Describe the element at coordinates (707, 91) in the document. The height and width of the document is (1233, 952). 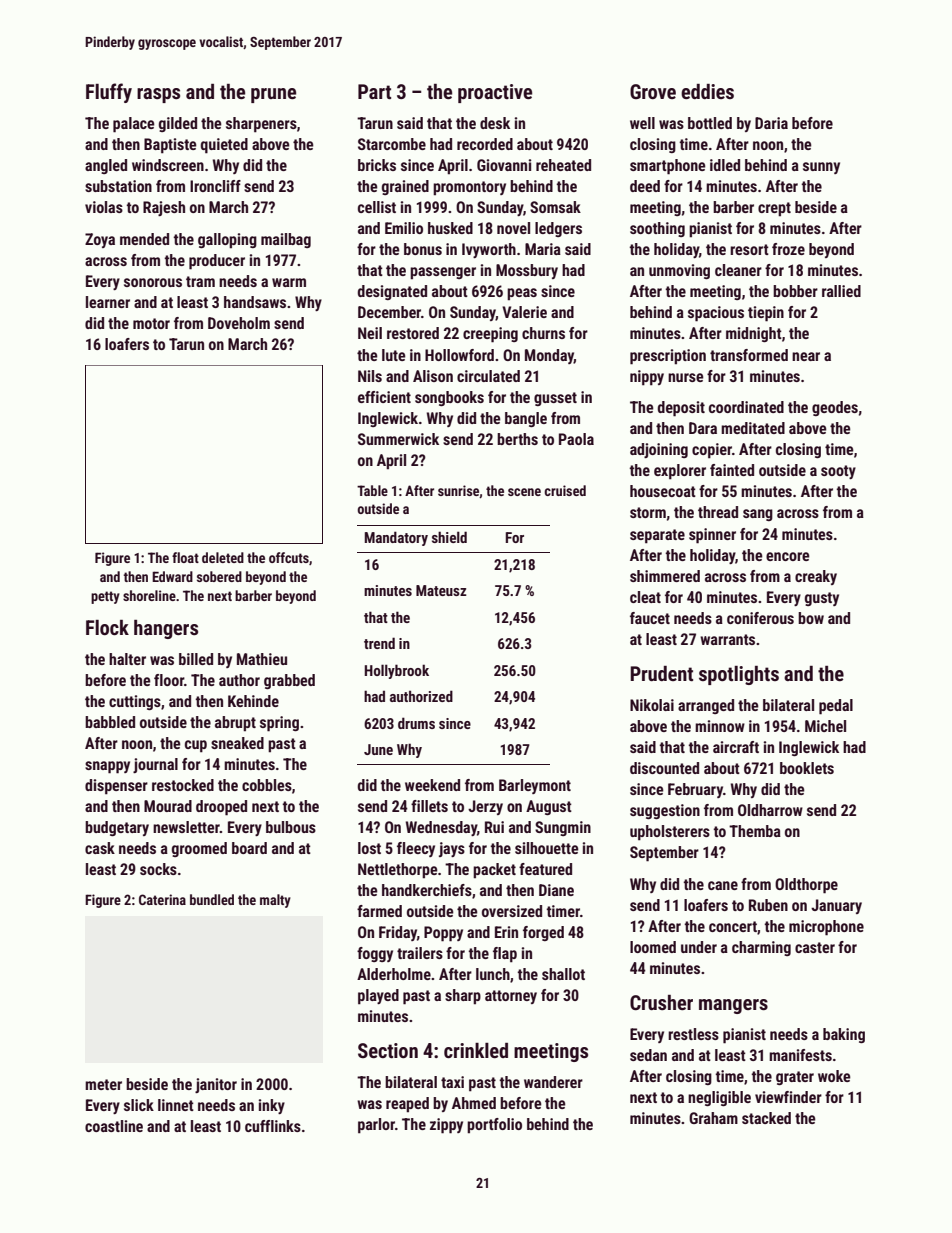
I see `eddies` at that location.
